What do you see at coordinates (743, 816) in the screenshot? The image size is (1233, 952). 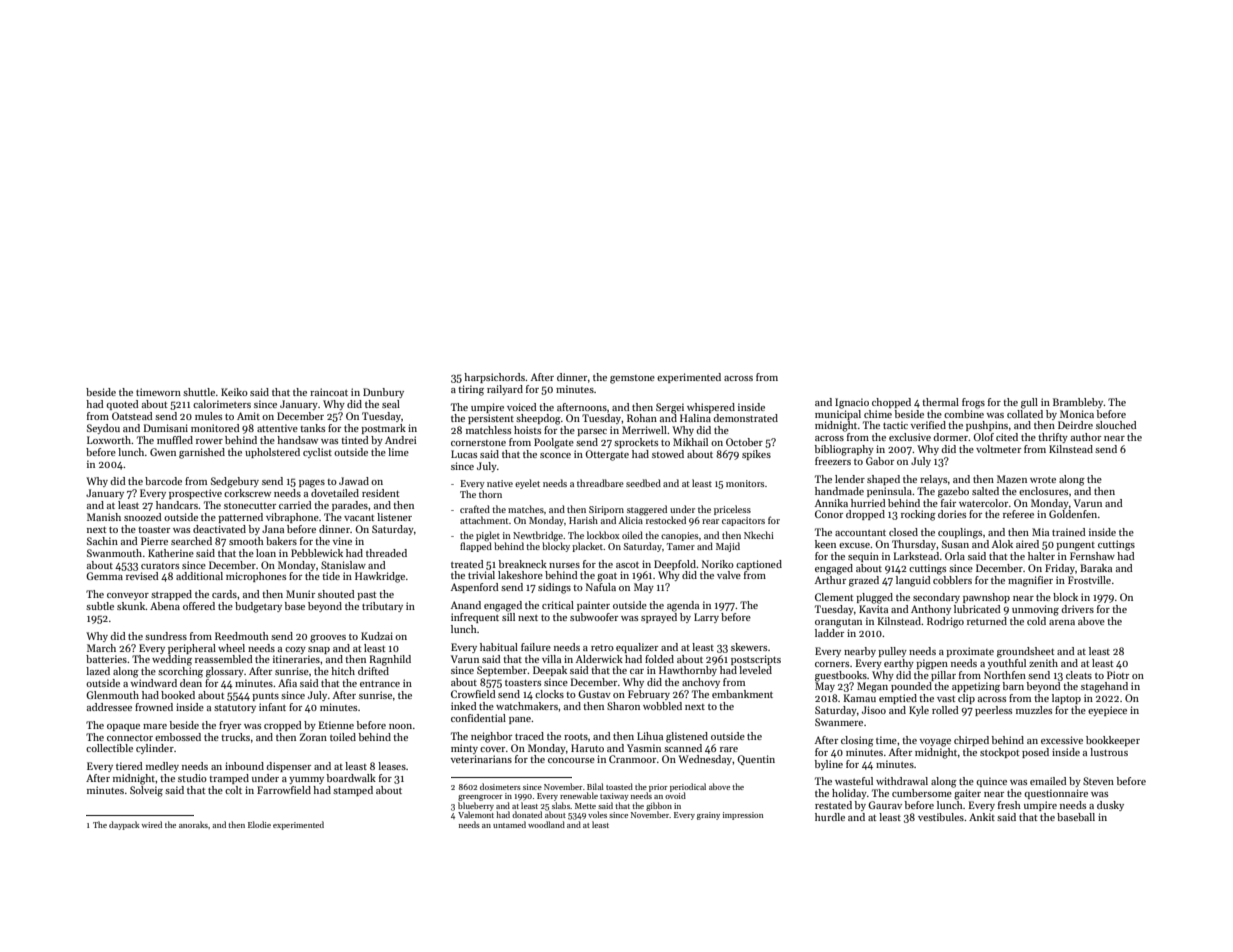 I see `impression` at bounding box center [743, 816].
